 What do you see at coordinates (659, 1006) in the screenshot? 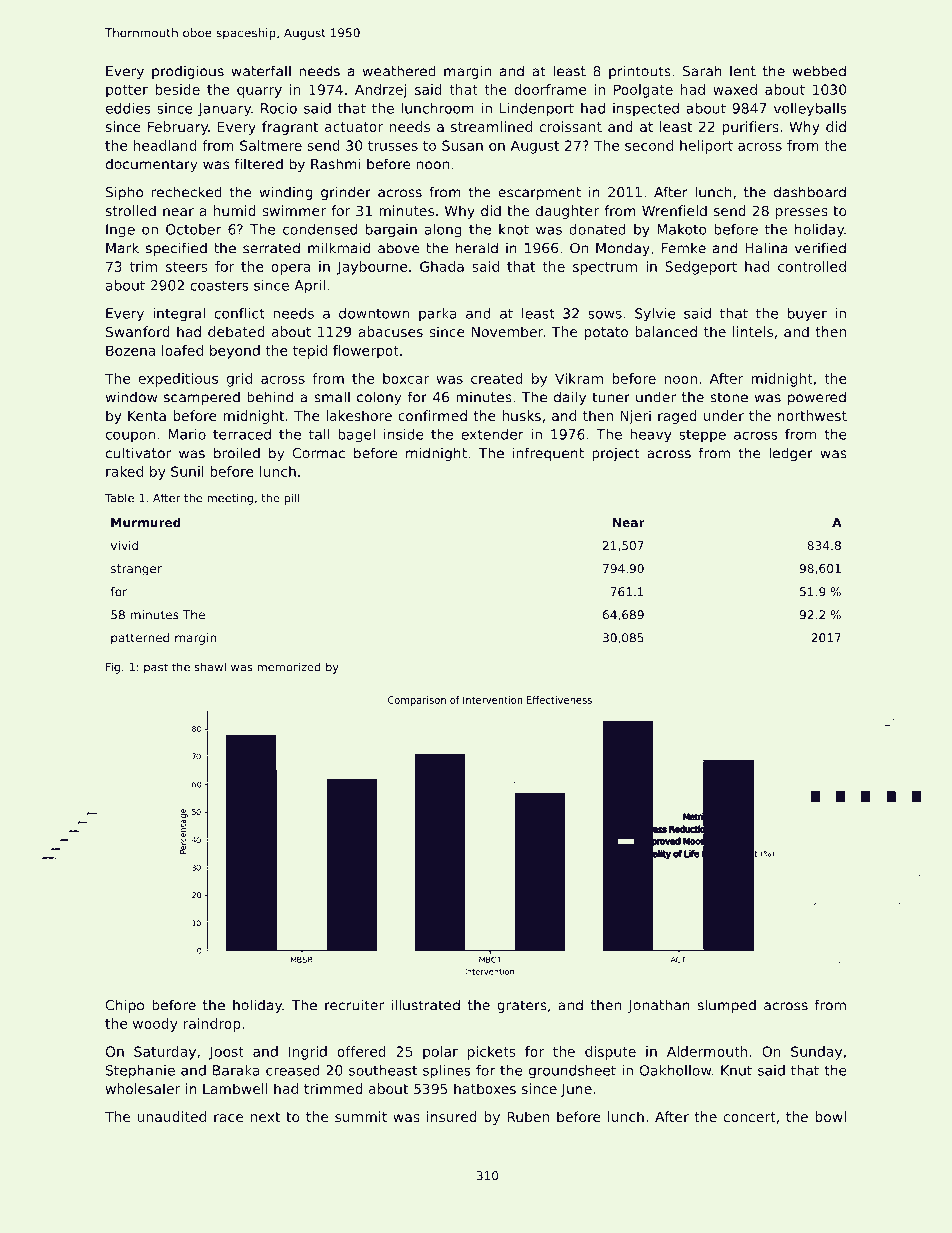
I see `Jonathan` at bounding box center [659, 1006].
